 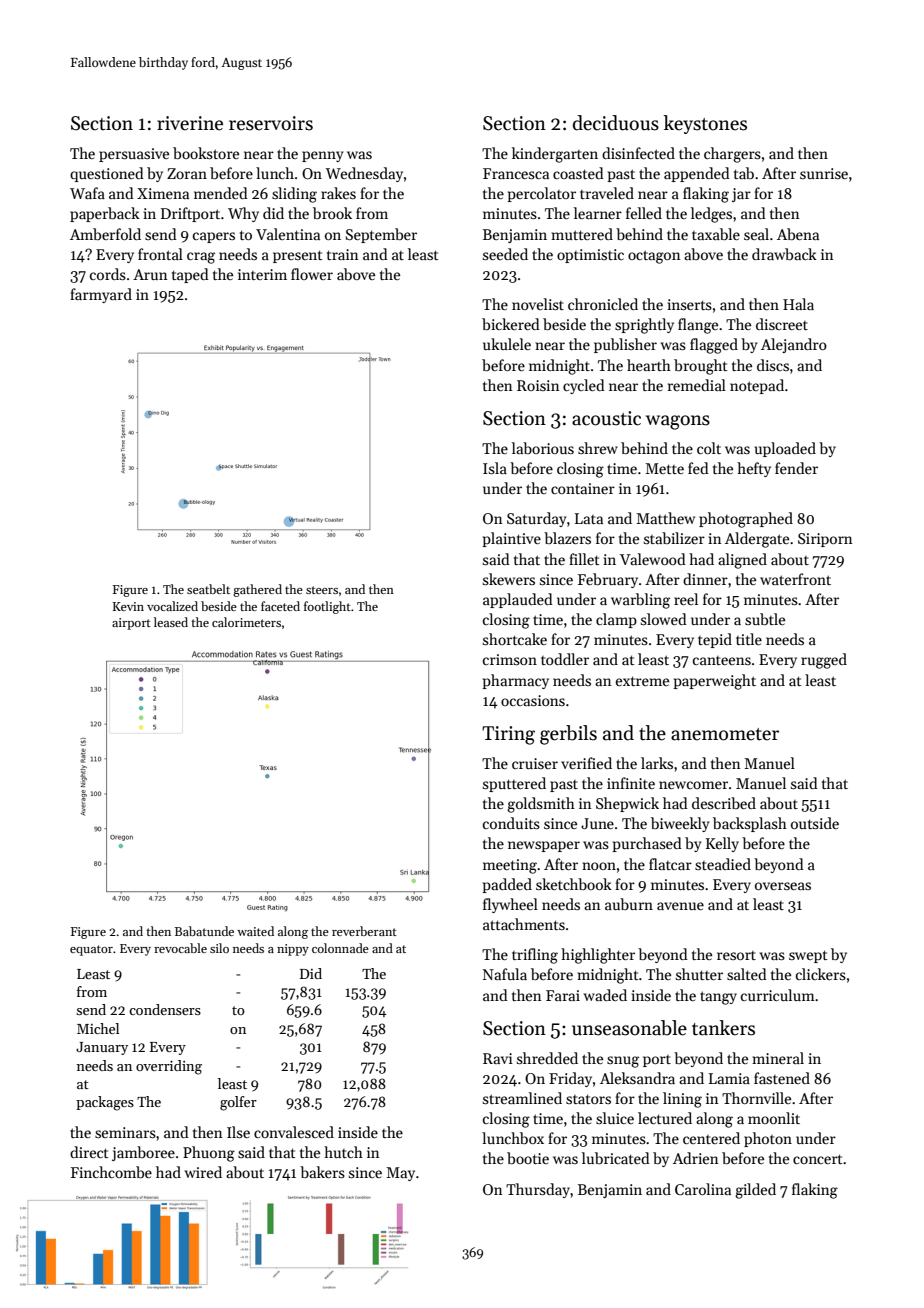 I want to click on overseas, so click(x=783, y=886).
